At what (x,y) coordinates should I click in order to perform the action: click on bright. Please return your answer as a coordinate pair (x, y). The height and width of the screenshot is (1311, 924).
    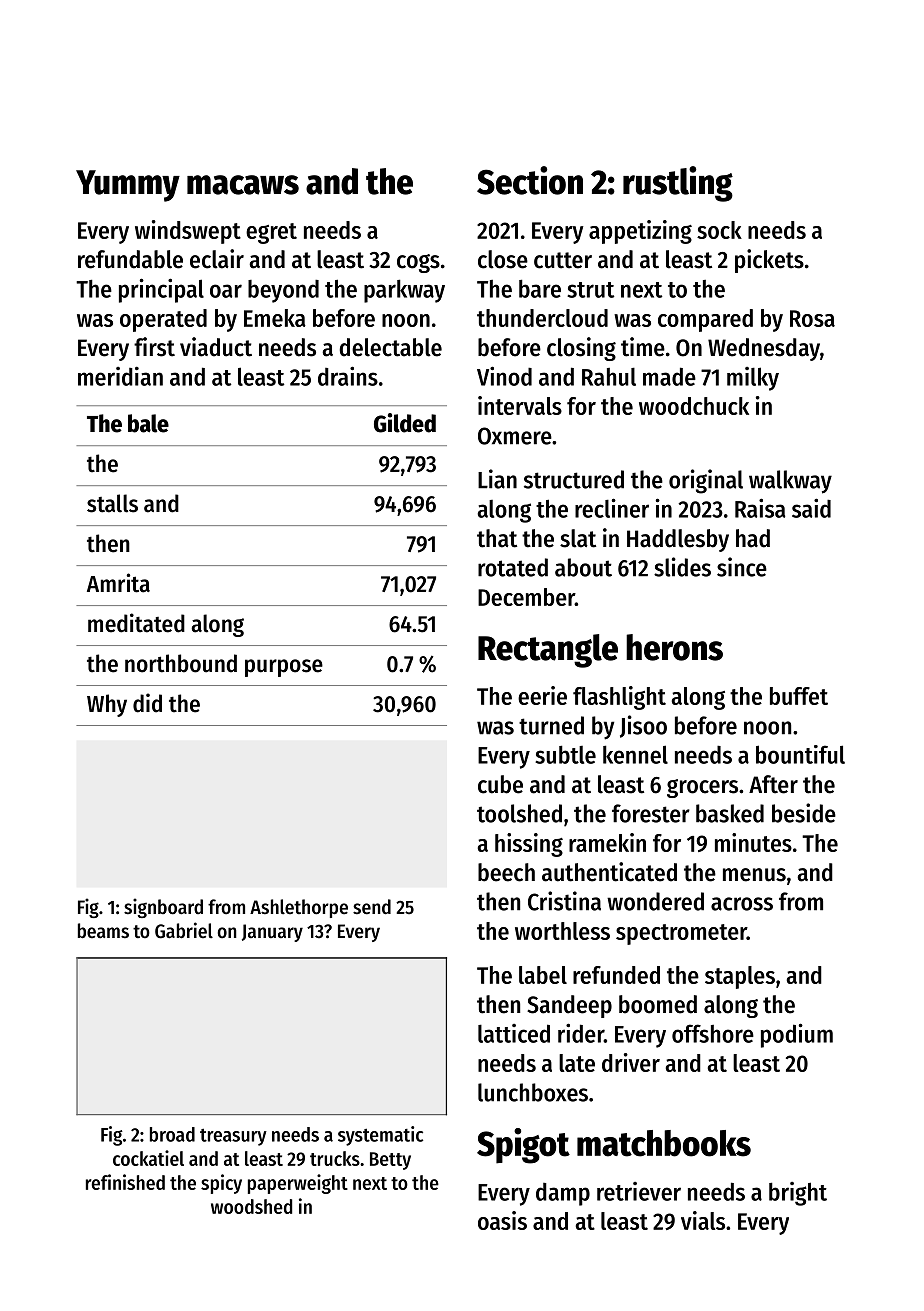
    Looking at the image, I should click on (798, 1194).
